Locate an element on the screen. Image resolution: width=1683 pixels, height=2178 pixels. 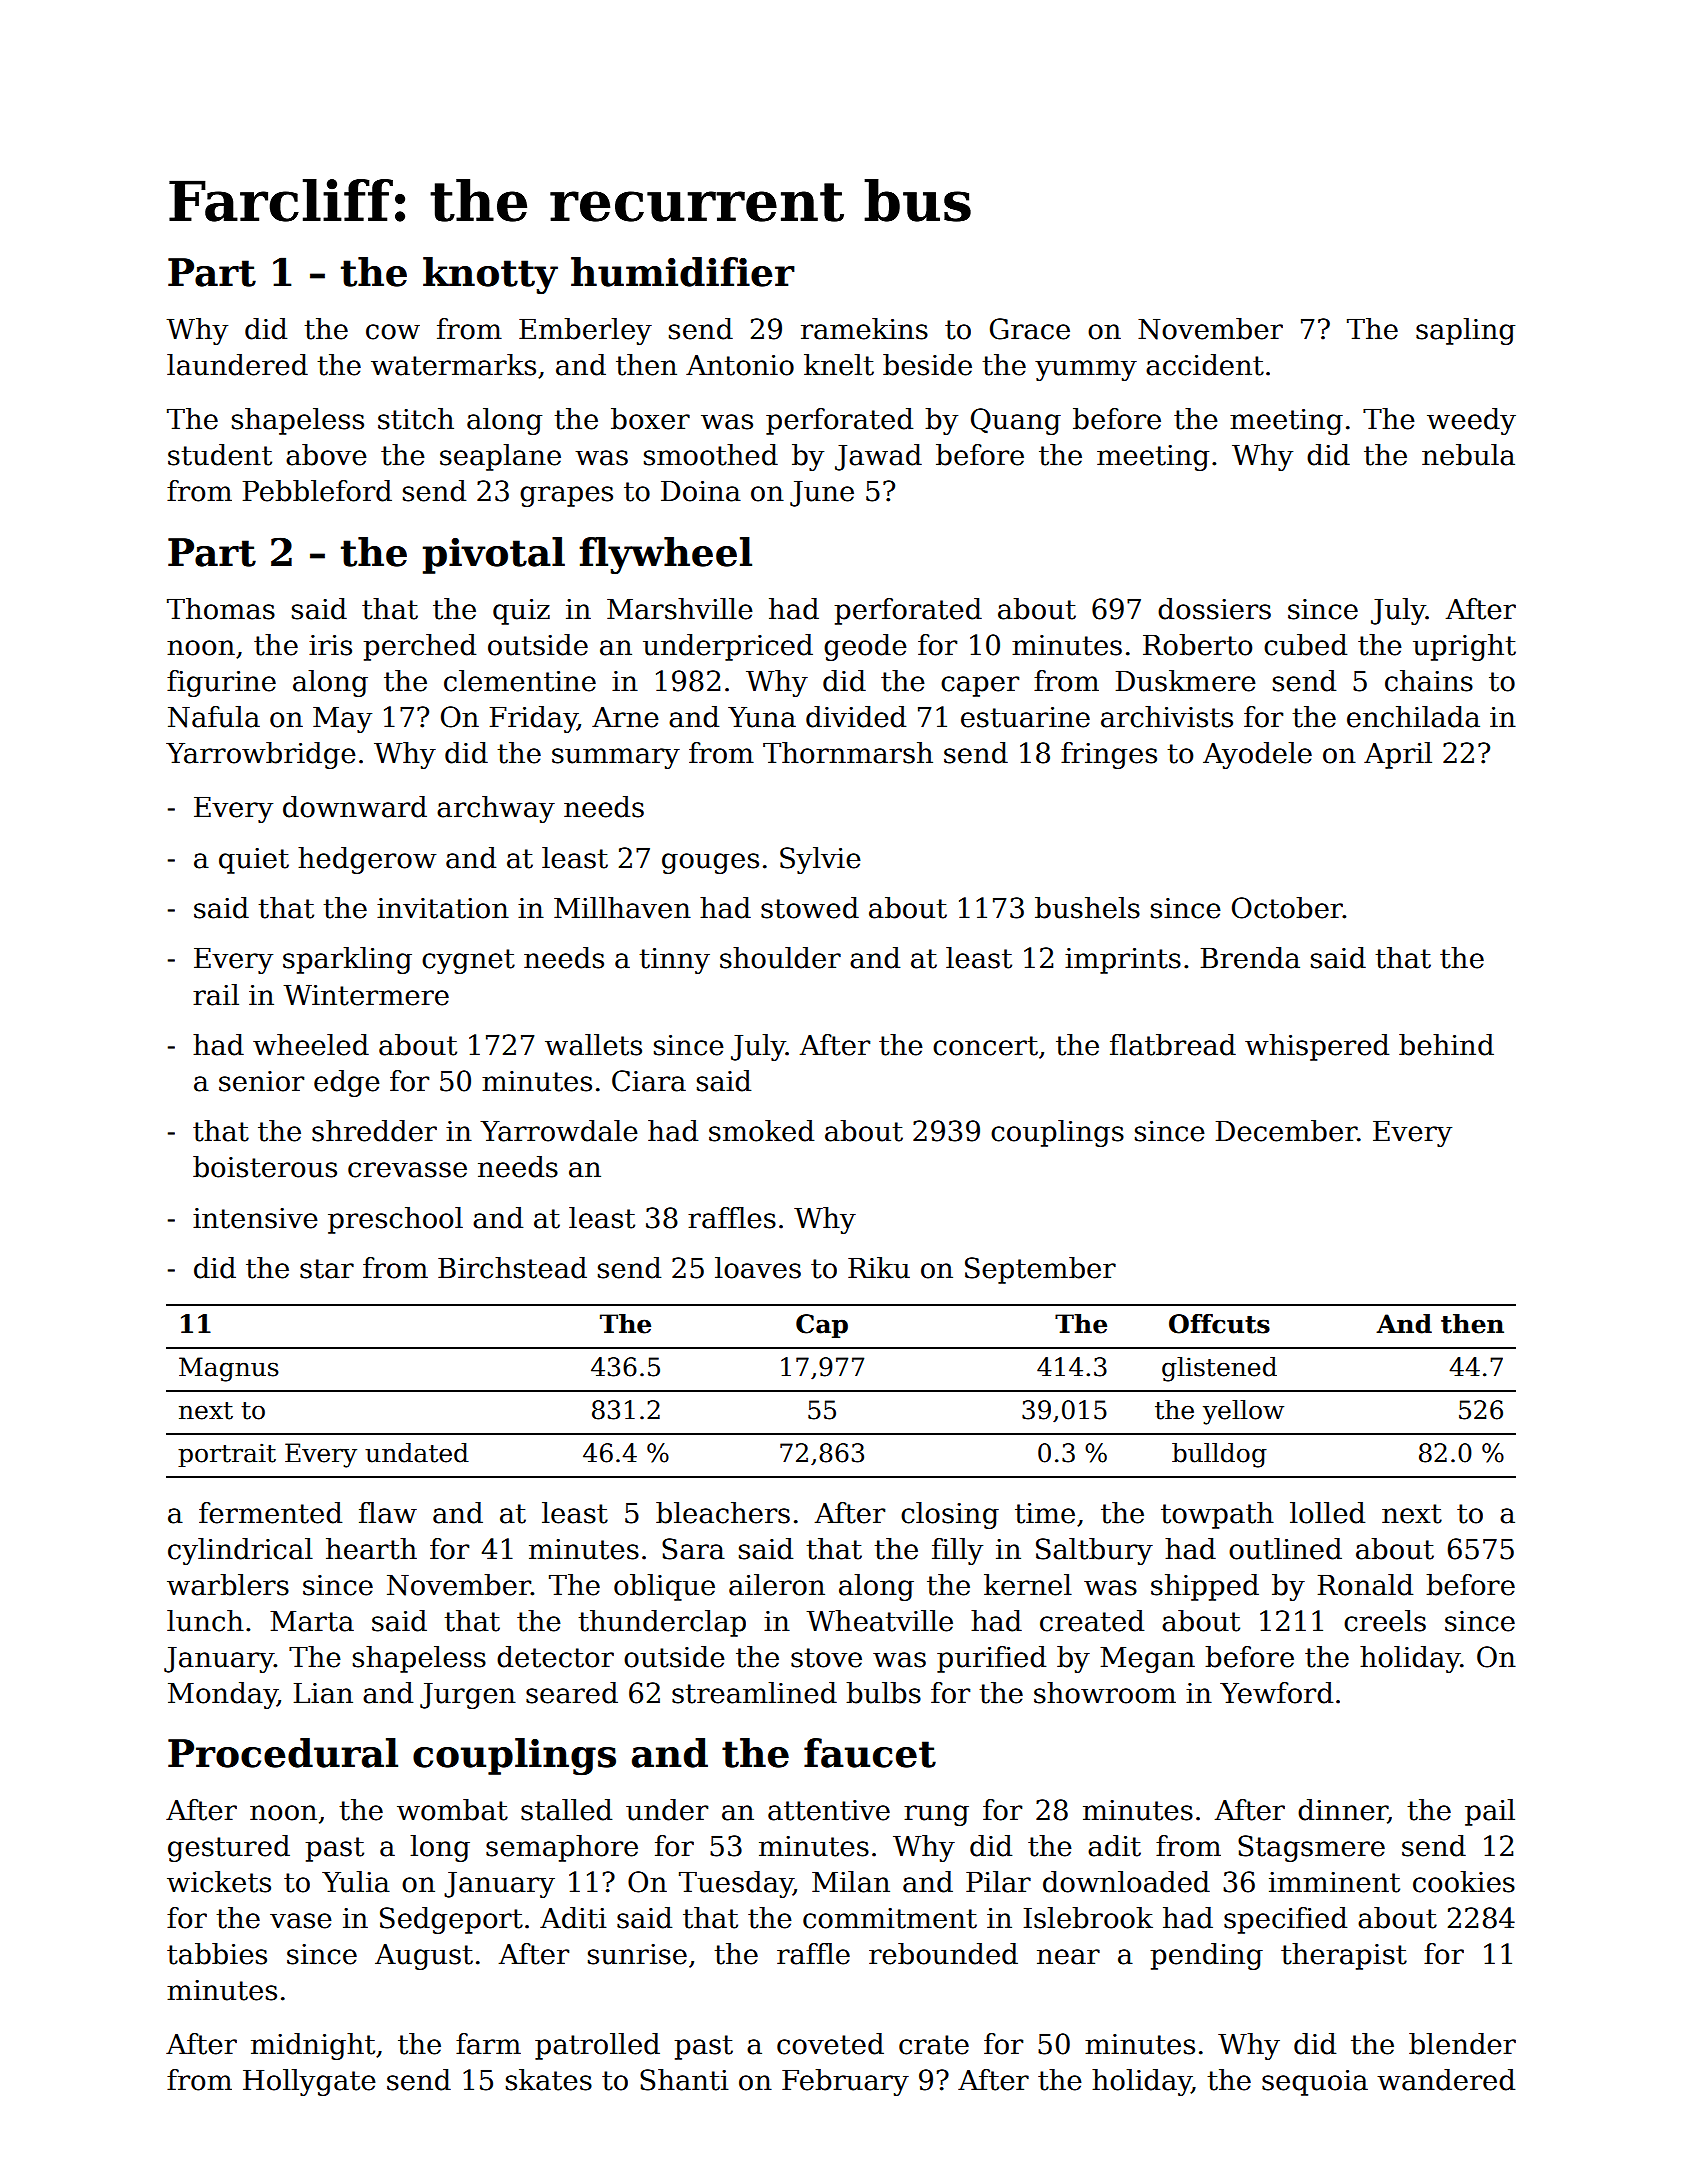
student is located at coordinates (220, 455).
